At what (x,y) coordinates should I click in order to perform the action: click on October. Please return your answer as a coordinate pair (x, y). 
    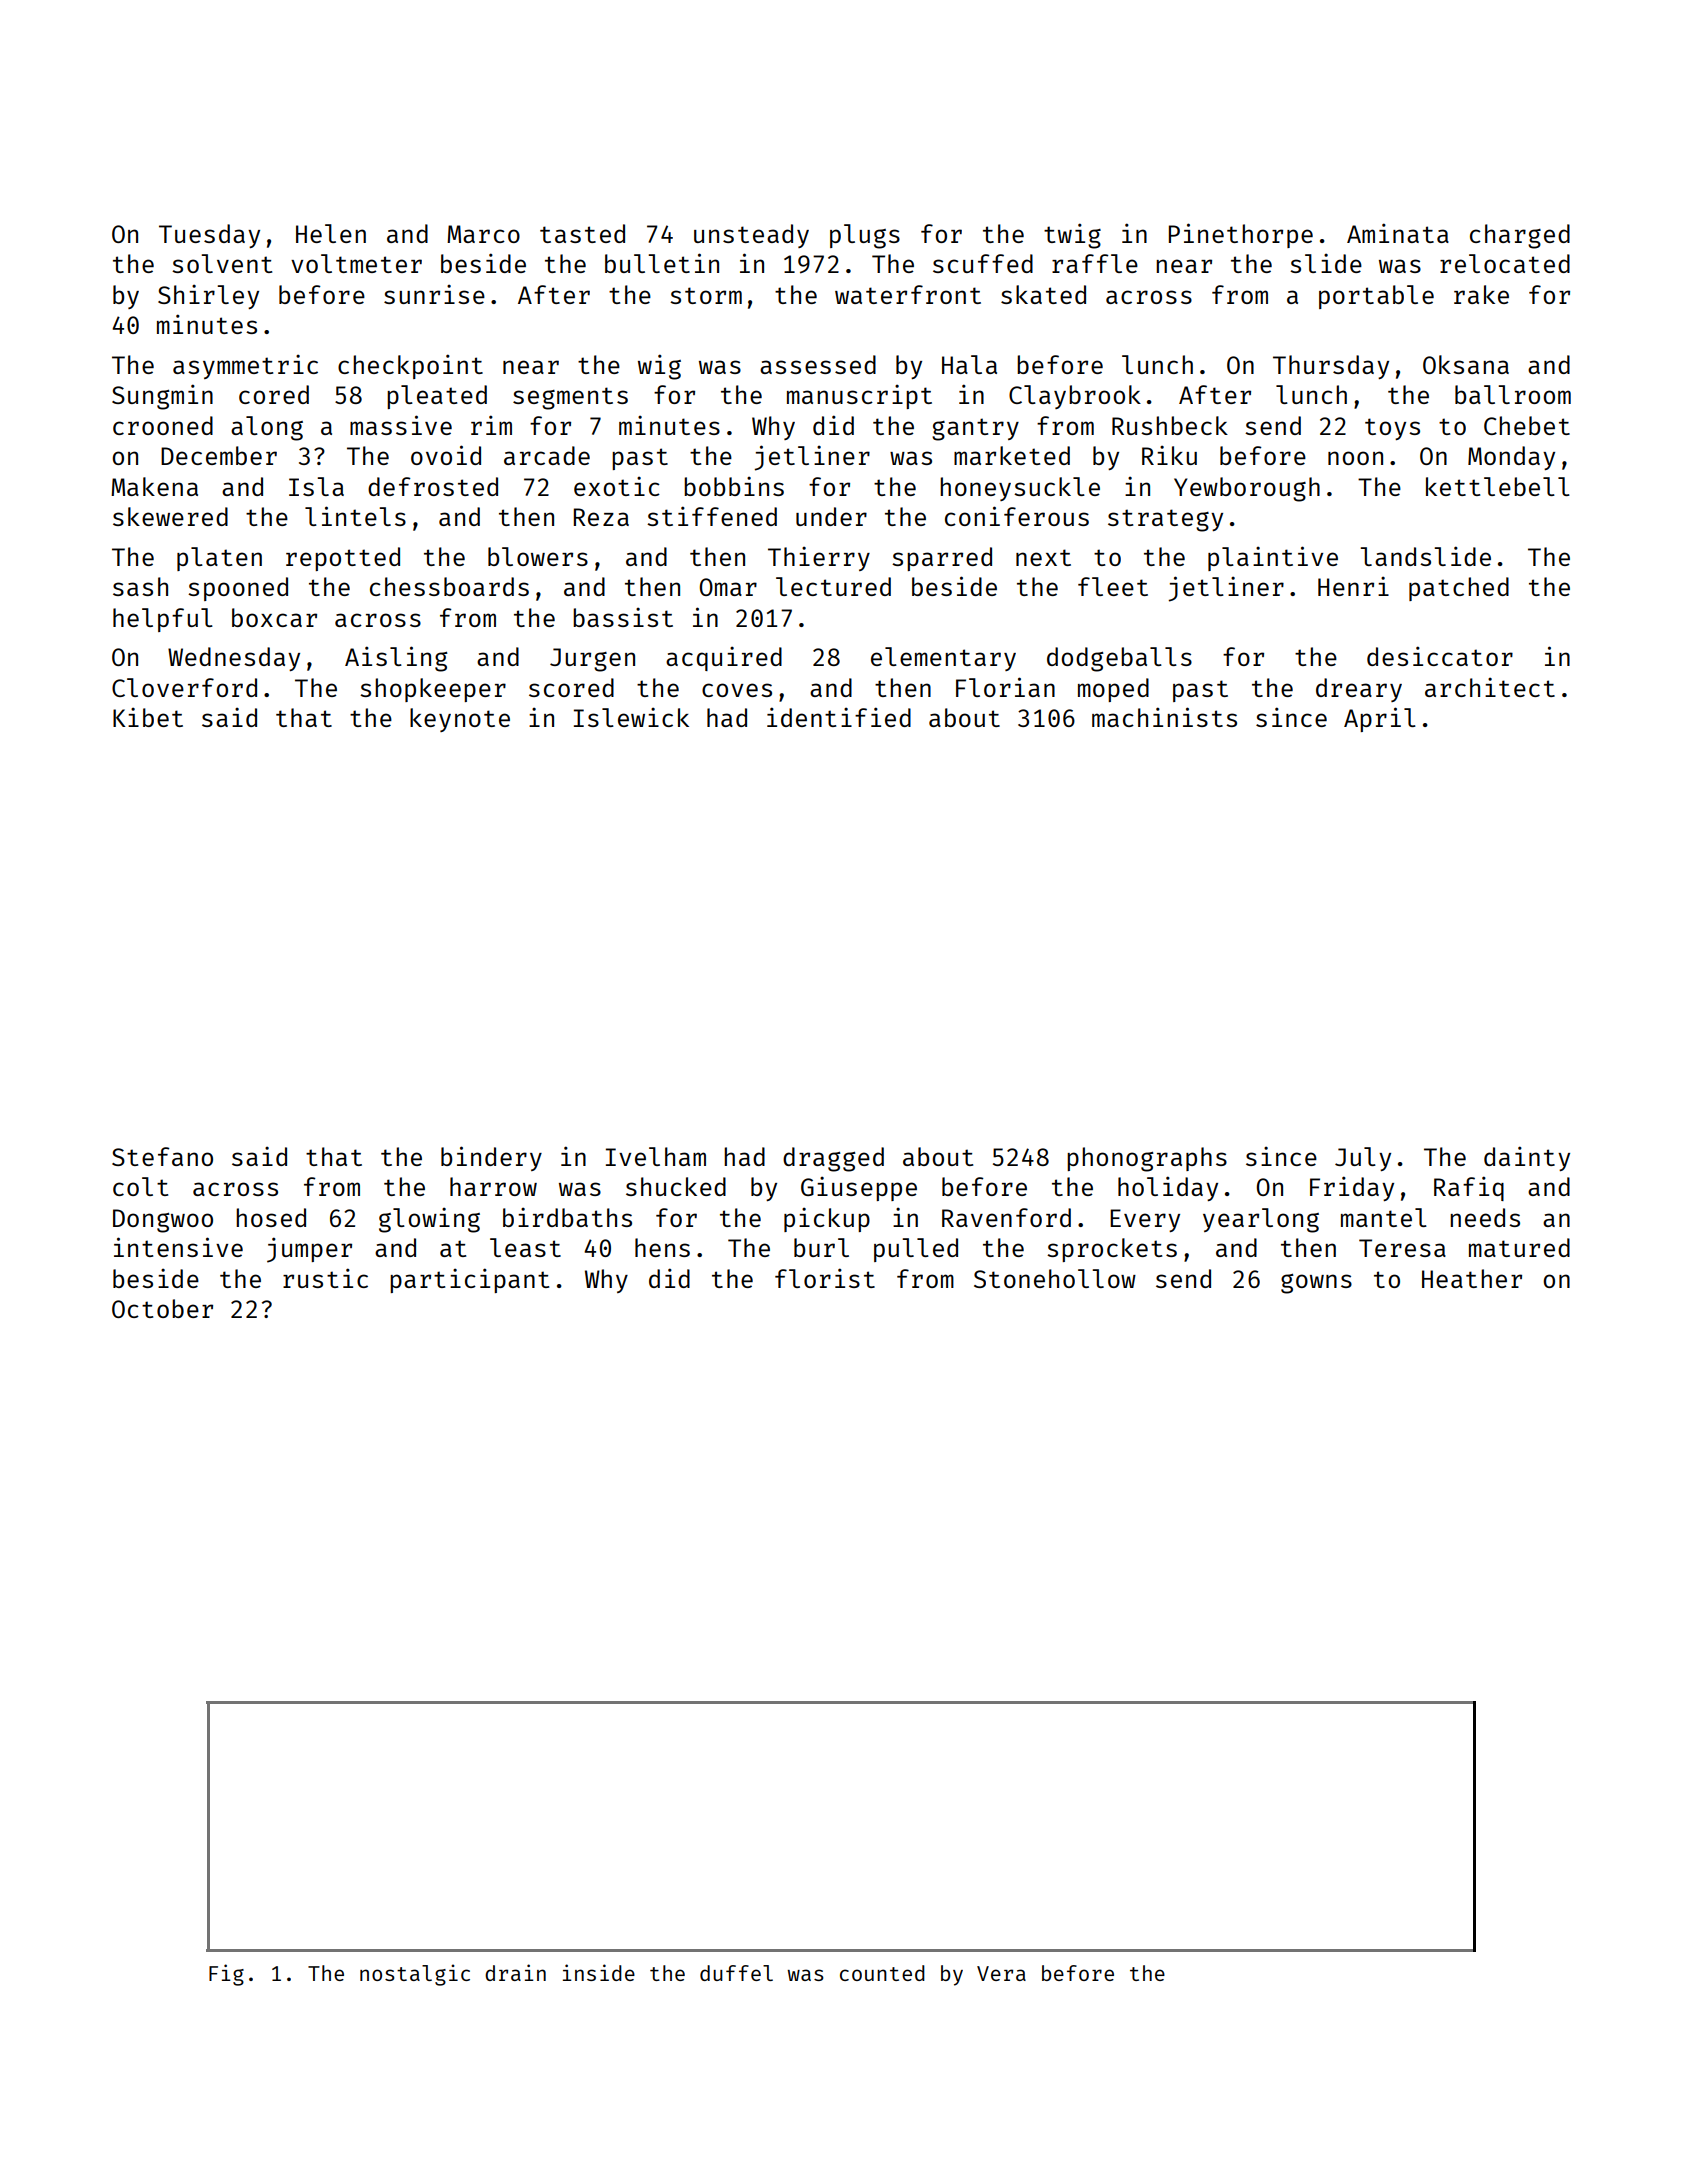
    Looking at the image, I should click on (162, 1308).
